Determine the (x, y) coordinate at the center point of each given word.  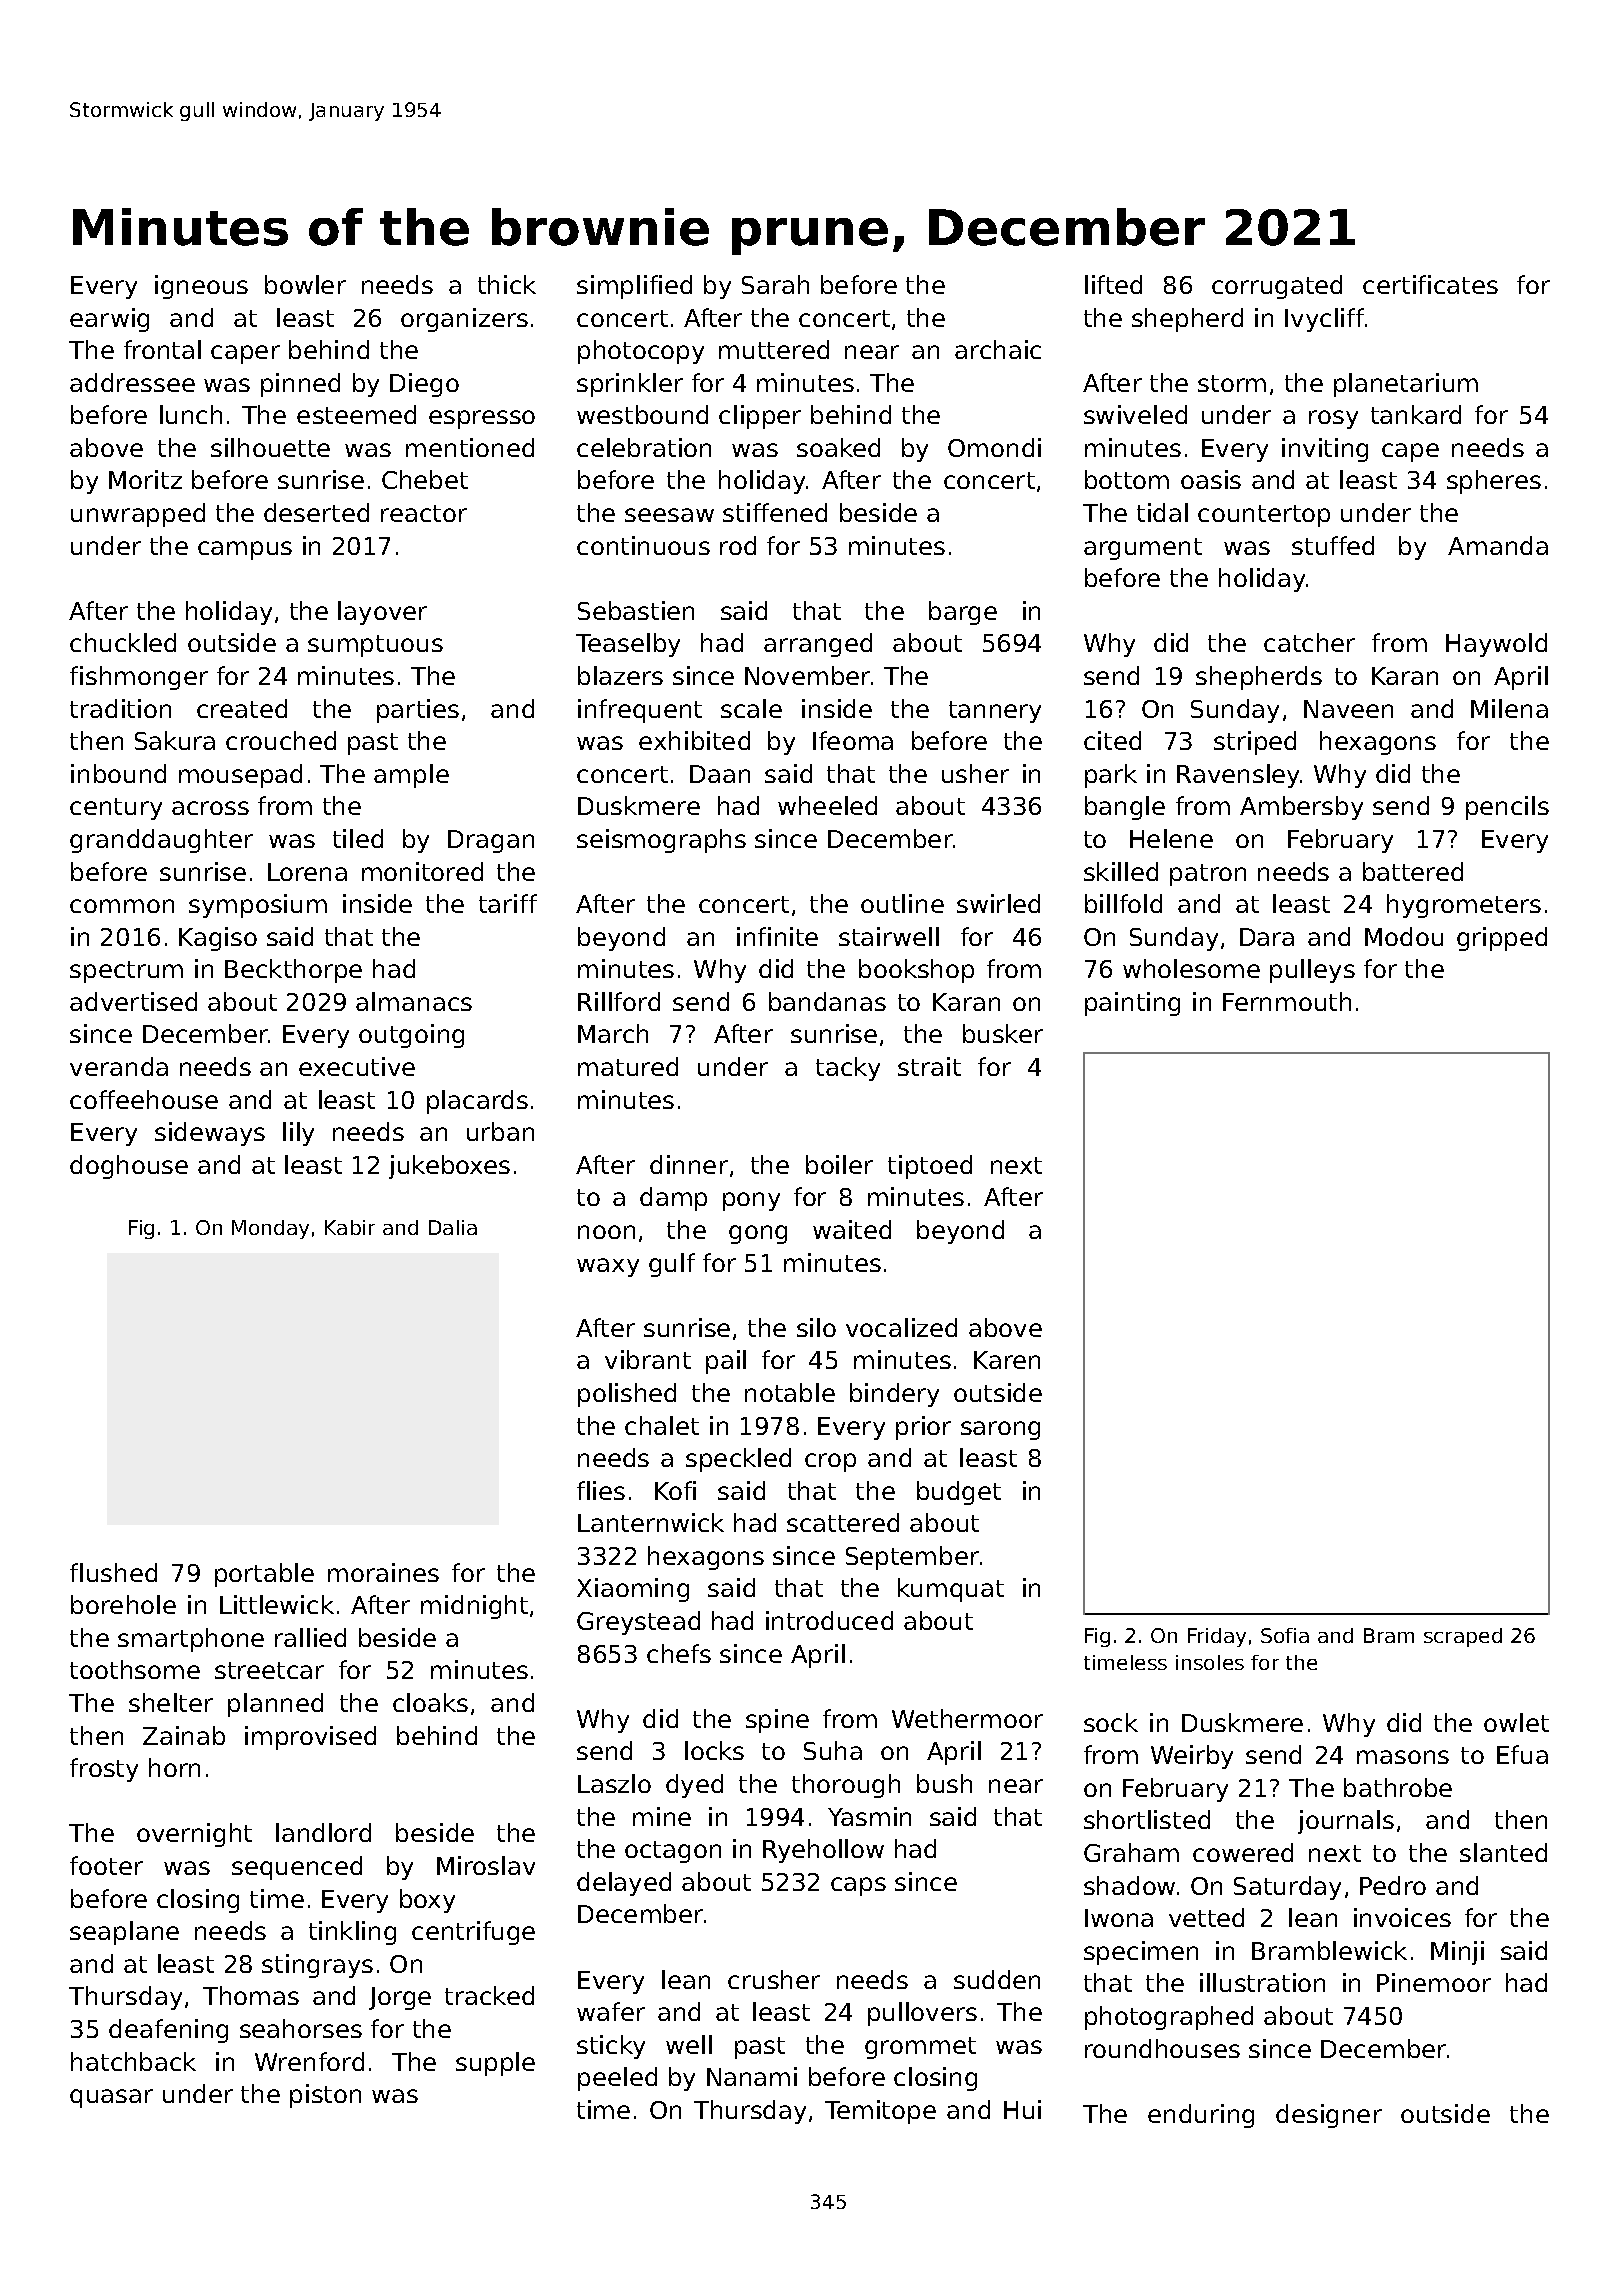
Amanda (1498, 545)
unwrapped (138, 515)
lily (298, 1134)
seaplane (124, 1933)
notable (790, 1392)
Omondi (994, 447)
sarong (1000, 1430)
